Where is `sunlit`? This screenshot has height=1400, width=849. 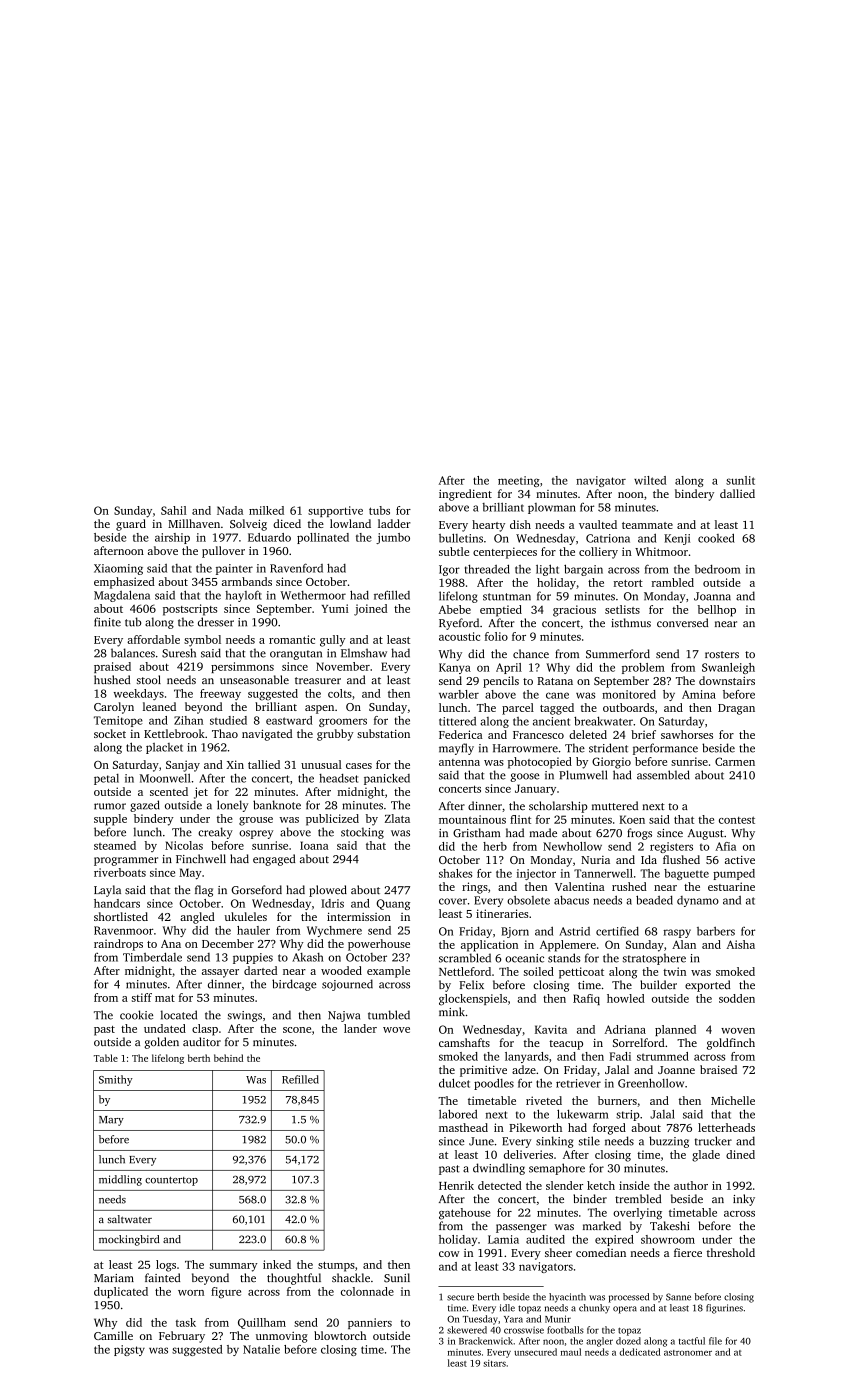
sunlit is located at coordinates (740, 480).
